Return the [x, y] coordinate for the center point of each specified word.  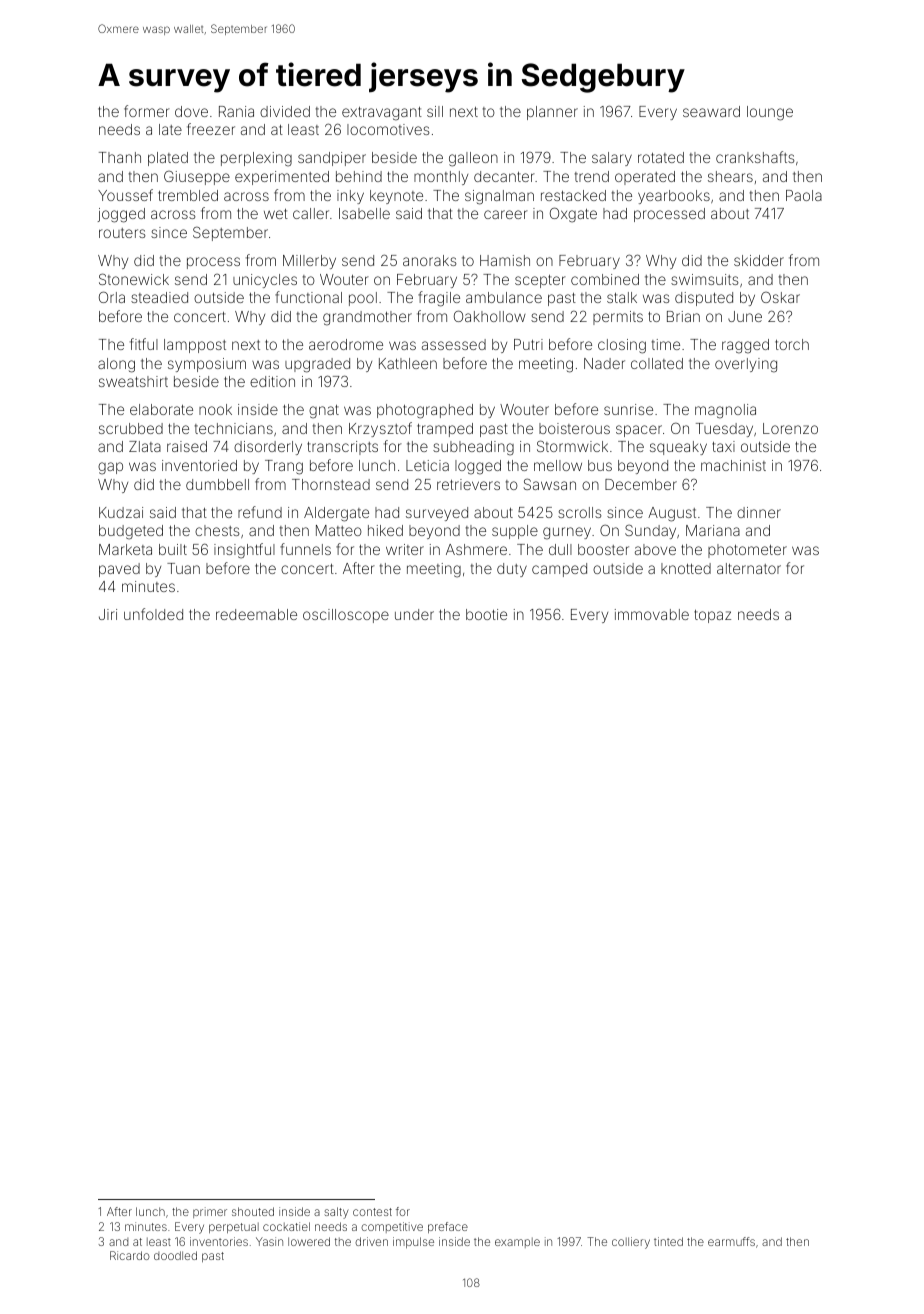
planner [552, 113]
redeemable [256, 614]
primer [210, 1212]
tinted [668, 1241]
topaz [712, 616]
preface [448, 1227]
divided [285, 111]
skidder [759, 260]
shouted [253, 1211]
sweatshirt [133, 381]
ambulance [504, 297]
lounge [770, 113]
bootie [486, 614]
